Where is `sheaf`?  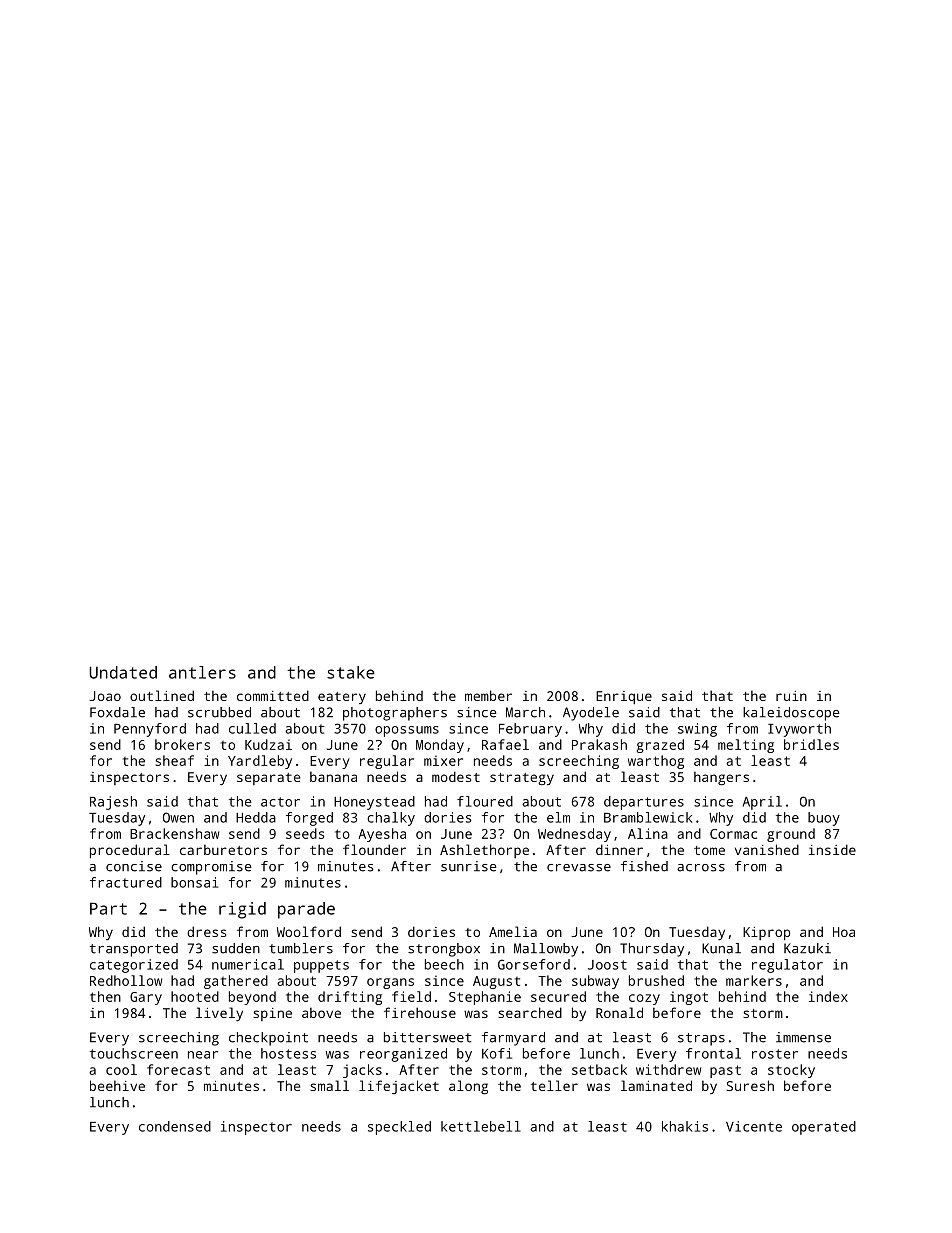 sheaf is located at coordinates (174, 760).
